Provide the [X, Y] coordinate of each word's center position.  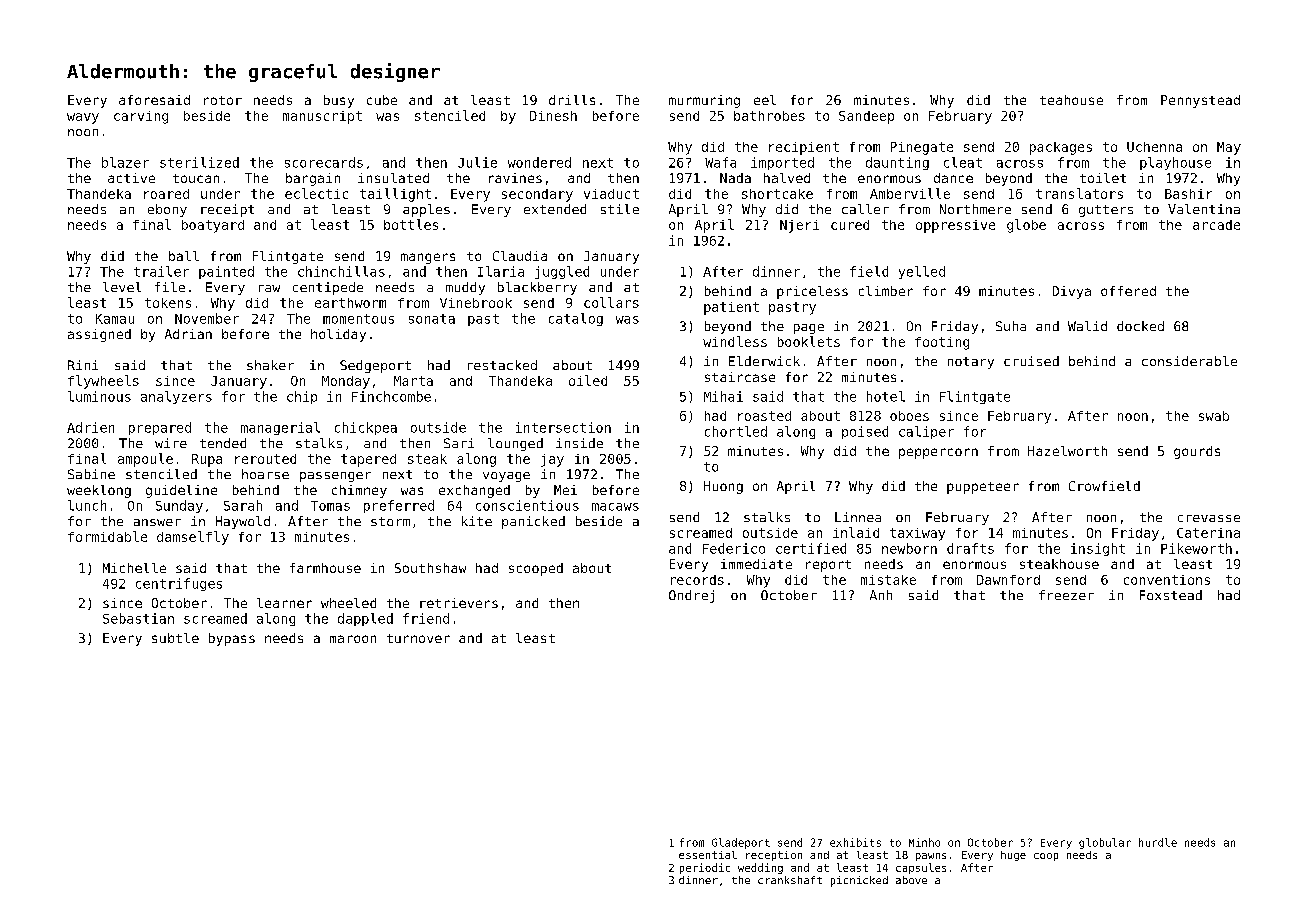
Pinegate [922, 148]
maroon [353, 639]
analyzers [176, 397]
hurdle [1158, 842]
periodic [705, 868]
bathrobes [769, 116]
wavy [83, 118]
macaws [615, 507]
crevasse [1209, 518]
